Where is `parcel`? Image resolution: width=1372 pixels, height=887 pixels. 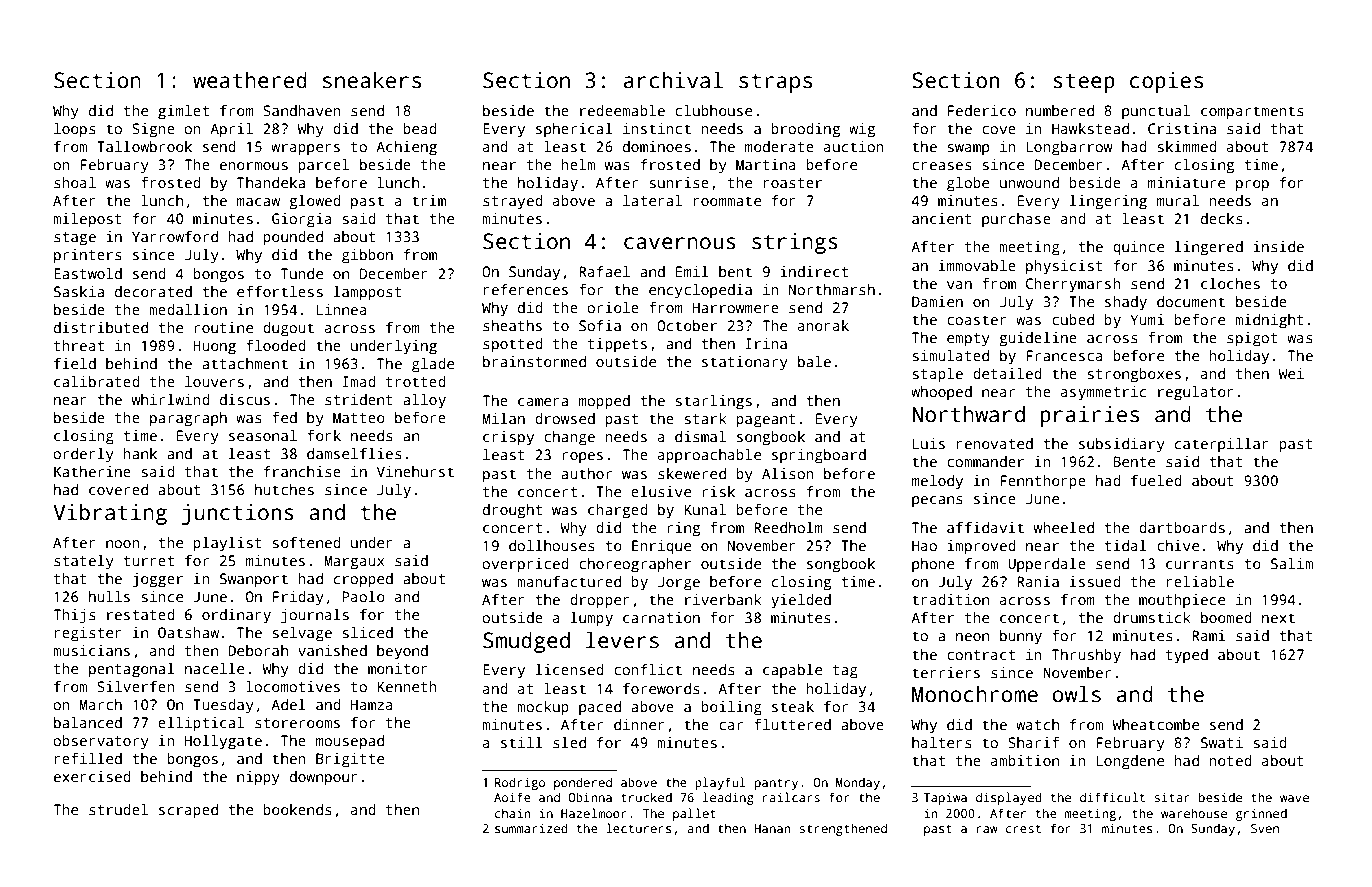
parcel is located at coordinates (323, 166).
